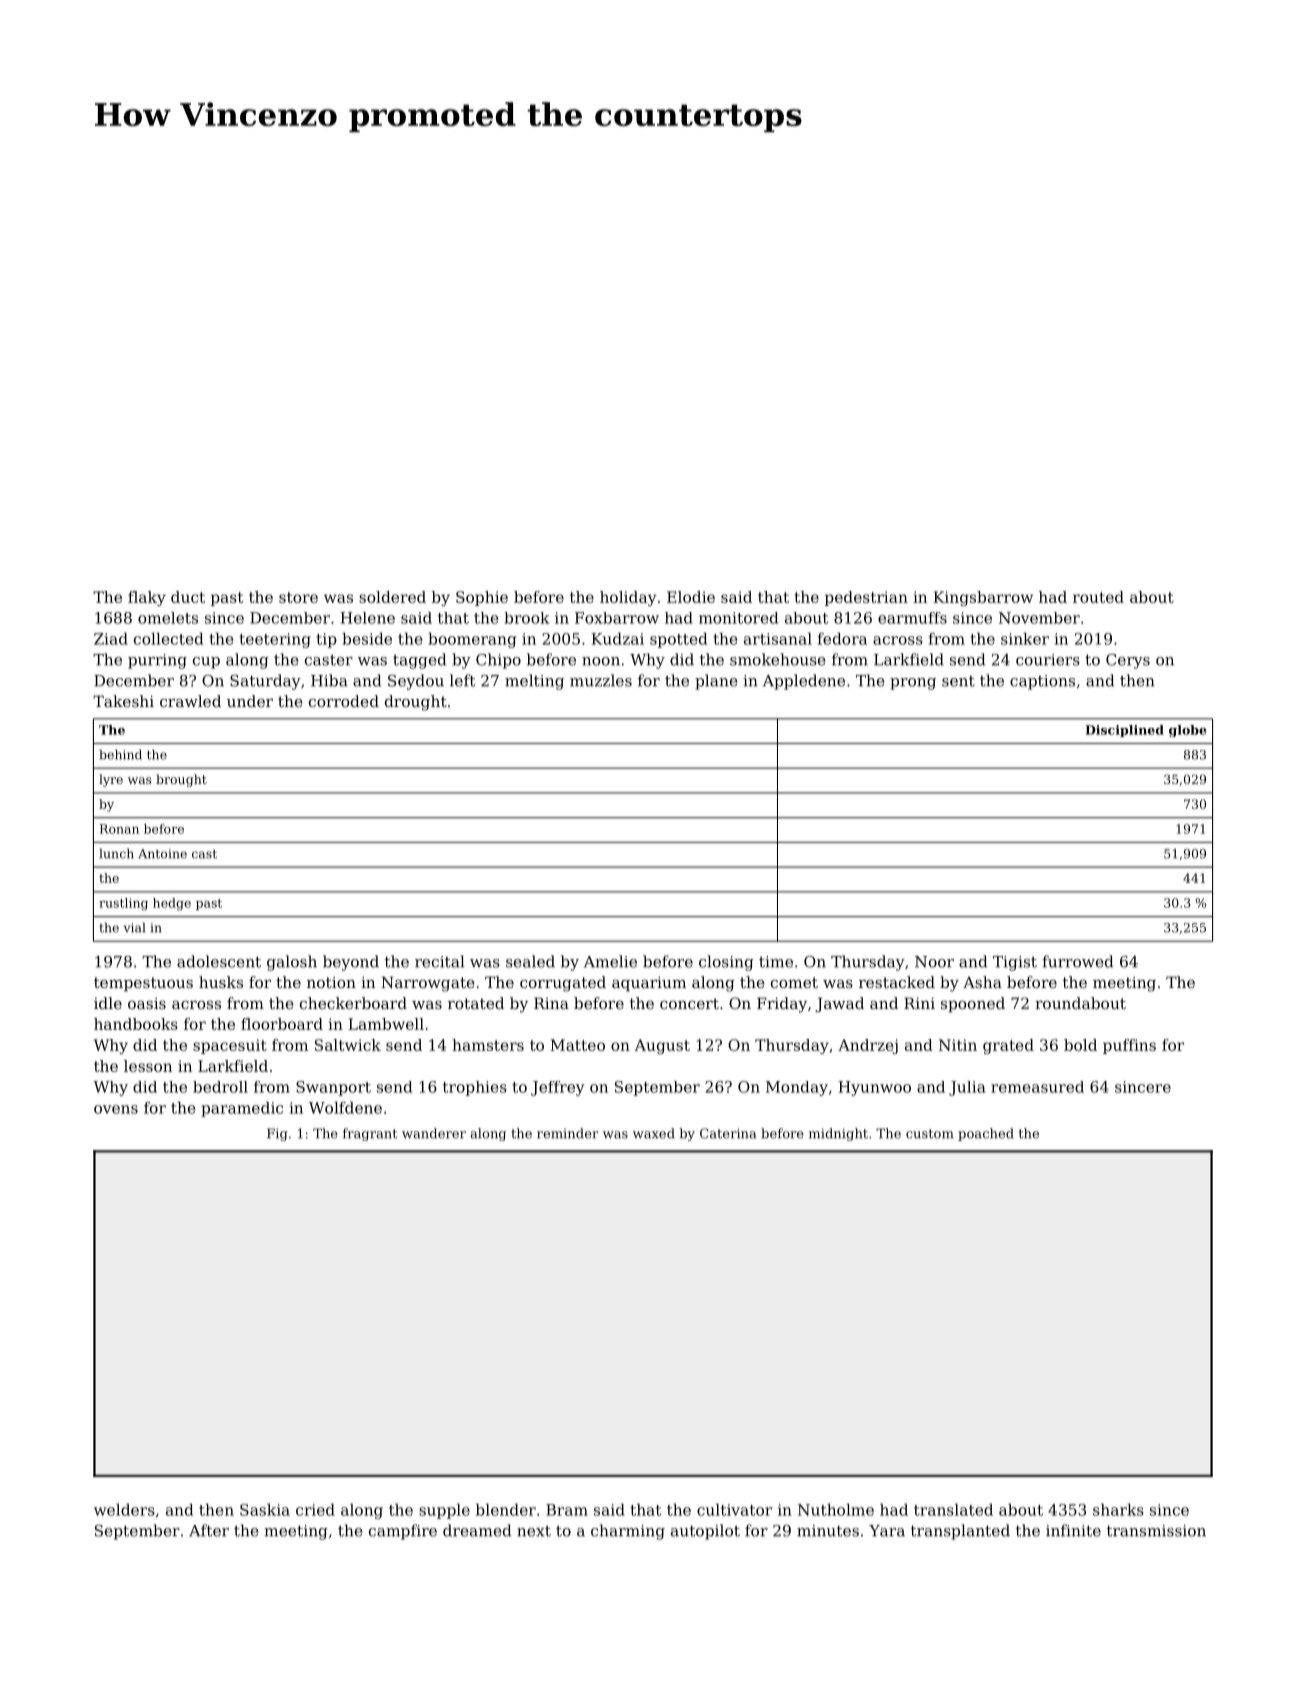  I want to click on sealed, so click(530, 961).
